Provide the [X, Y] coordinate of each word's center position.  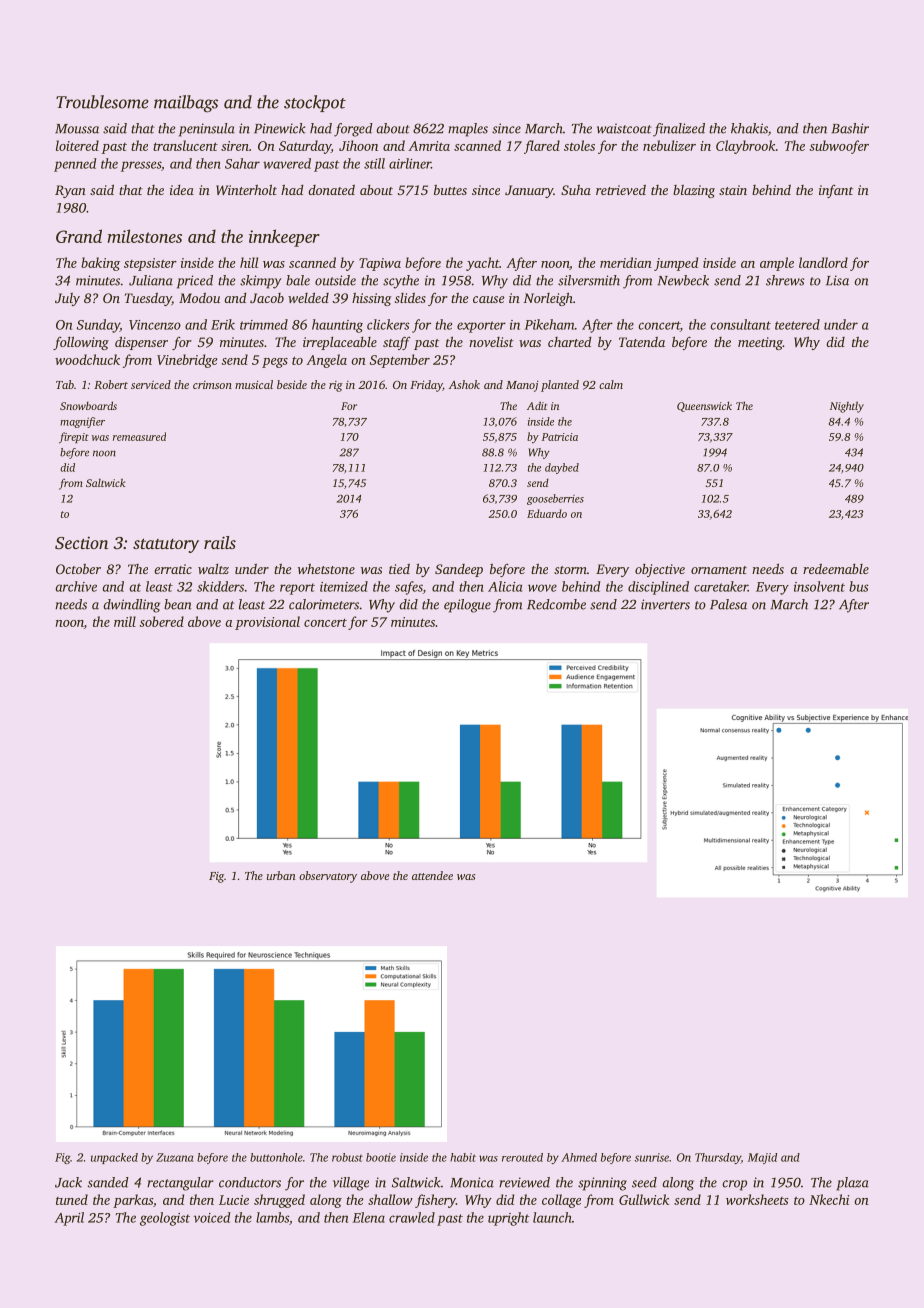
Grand [79, 236]
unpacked [114, 1158]
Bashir [850, 128]
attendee [432, 875]
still [374, 163]
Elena [369, 1217]
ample [777, 264]
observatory [328, 877]
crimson [212, 385]
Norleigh [548, 299]
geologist [165, 1219]
